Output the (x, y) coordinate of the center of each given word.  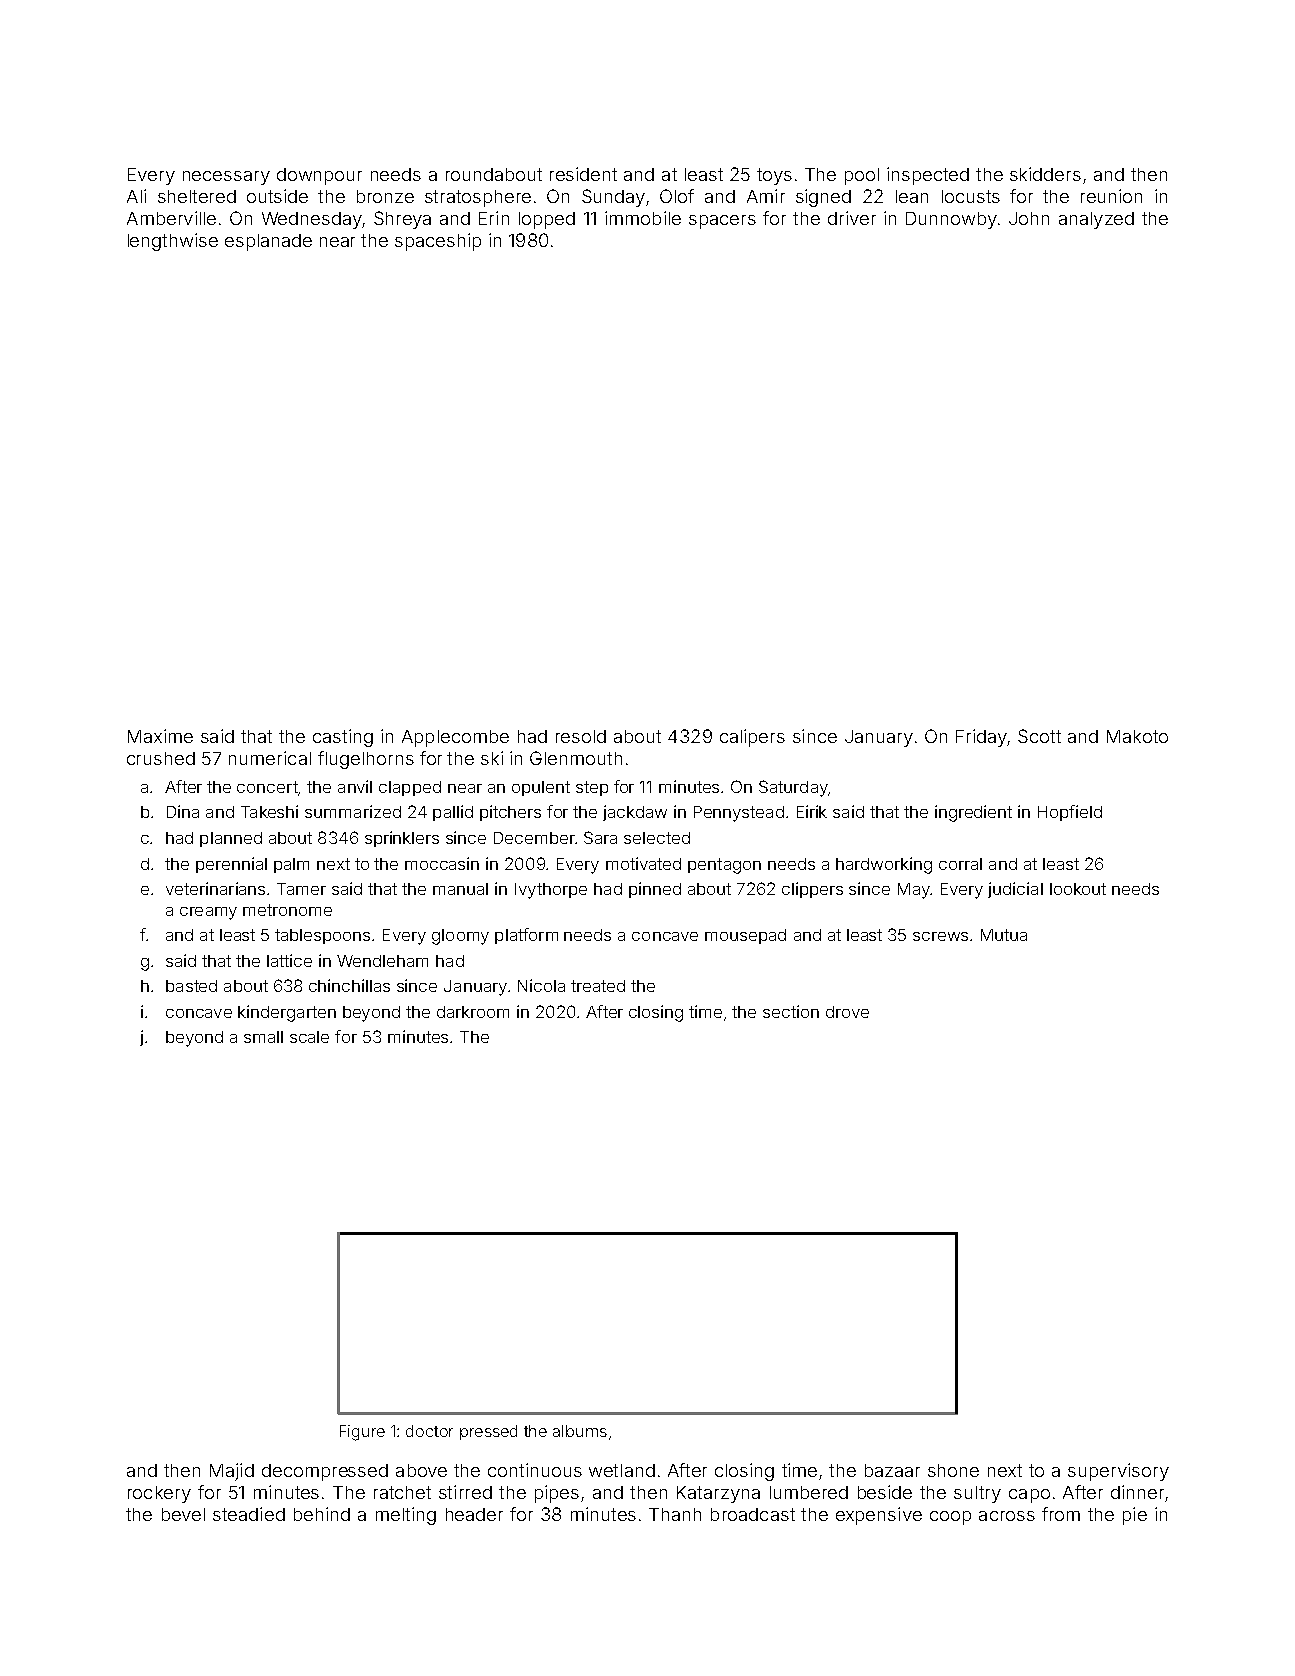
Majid (232, 1472)
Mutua (1004, 935)
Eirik (812, 811)
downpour (319, 176)
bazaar (892, 1470)
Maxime (160, 736)
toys (774, 176)
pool (862, 176)
